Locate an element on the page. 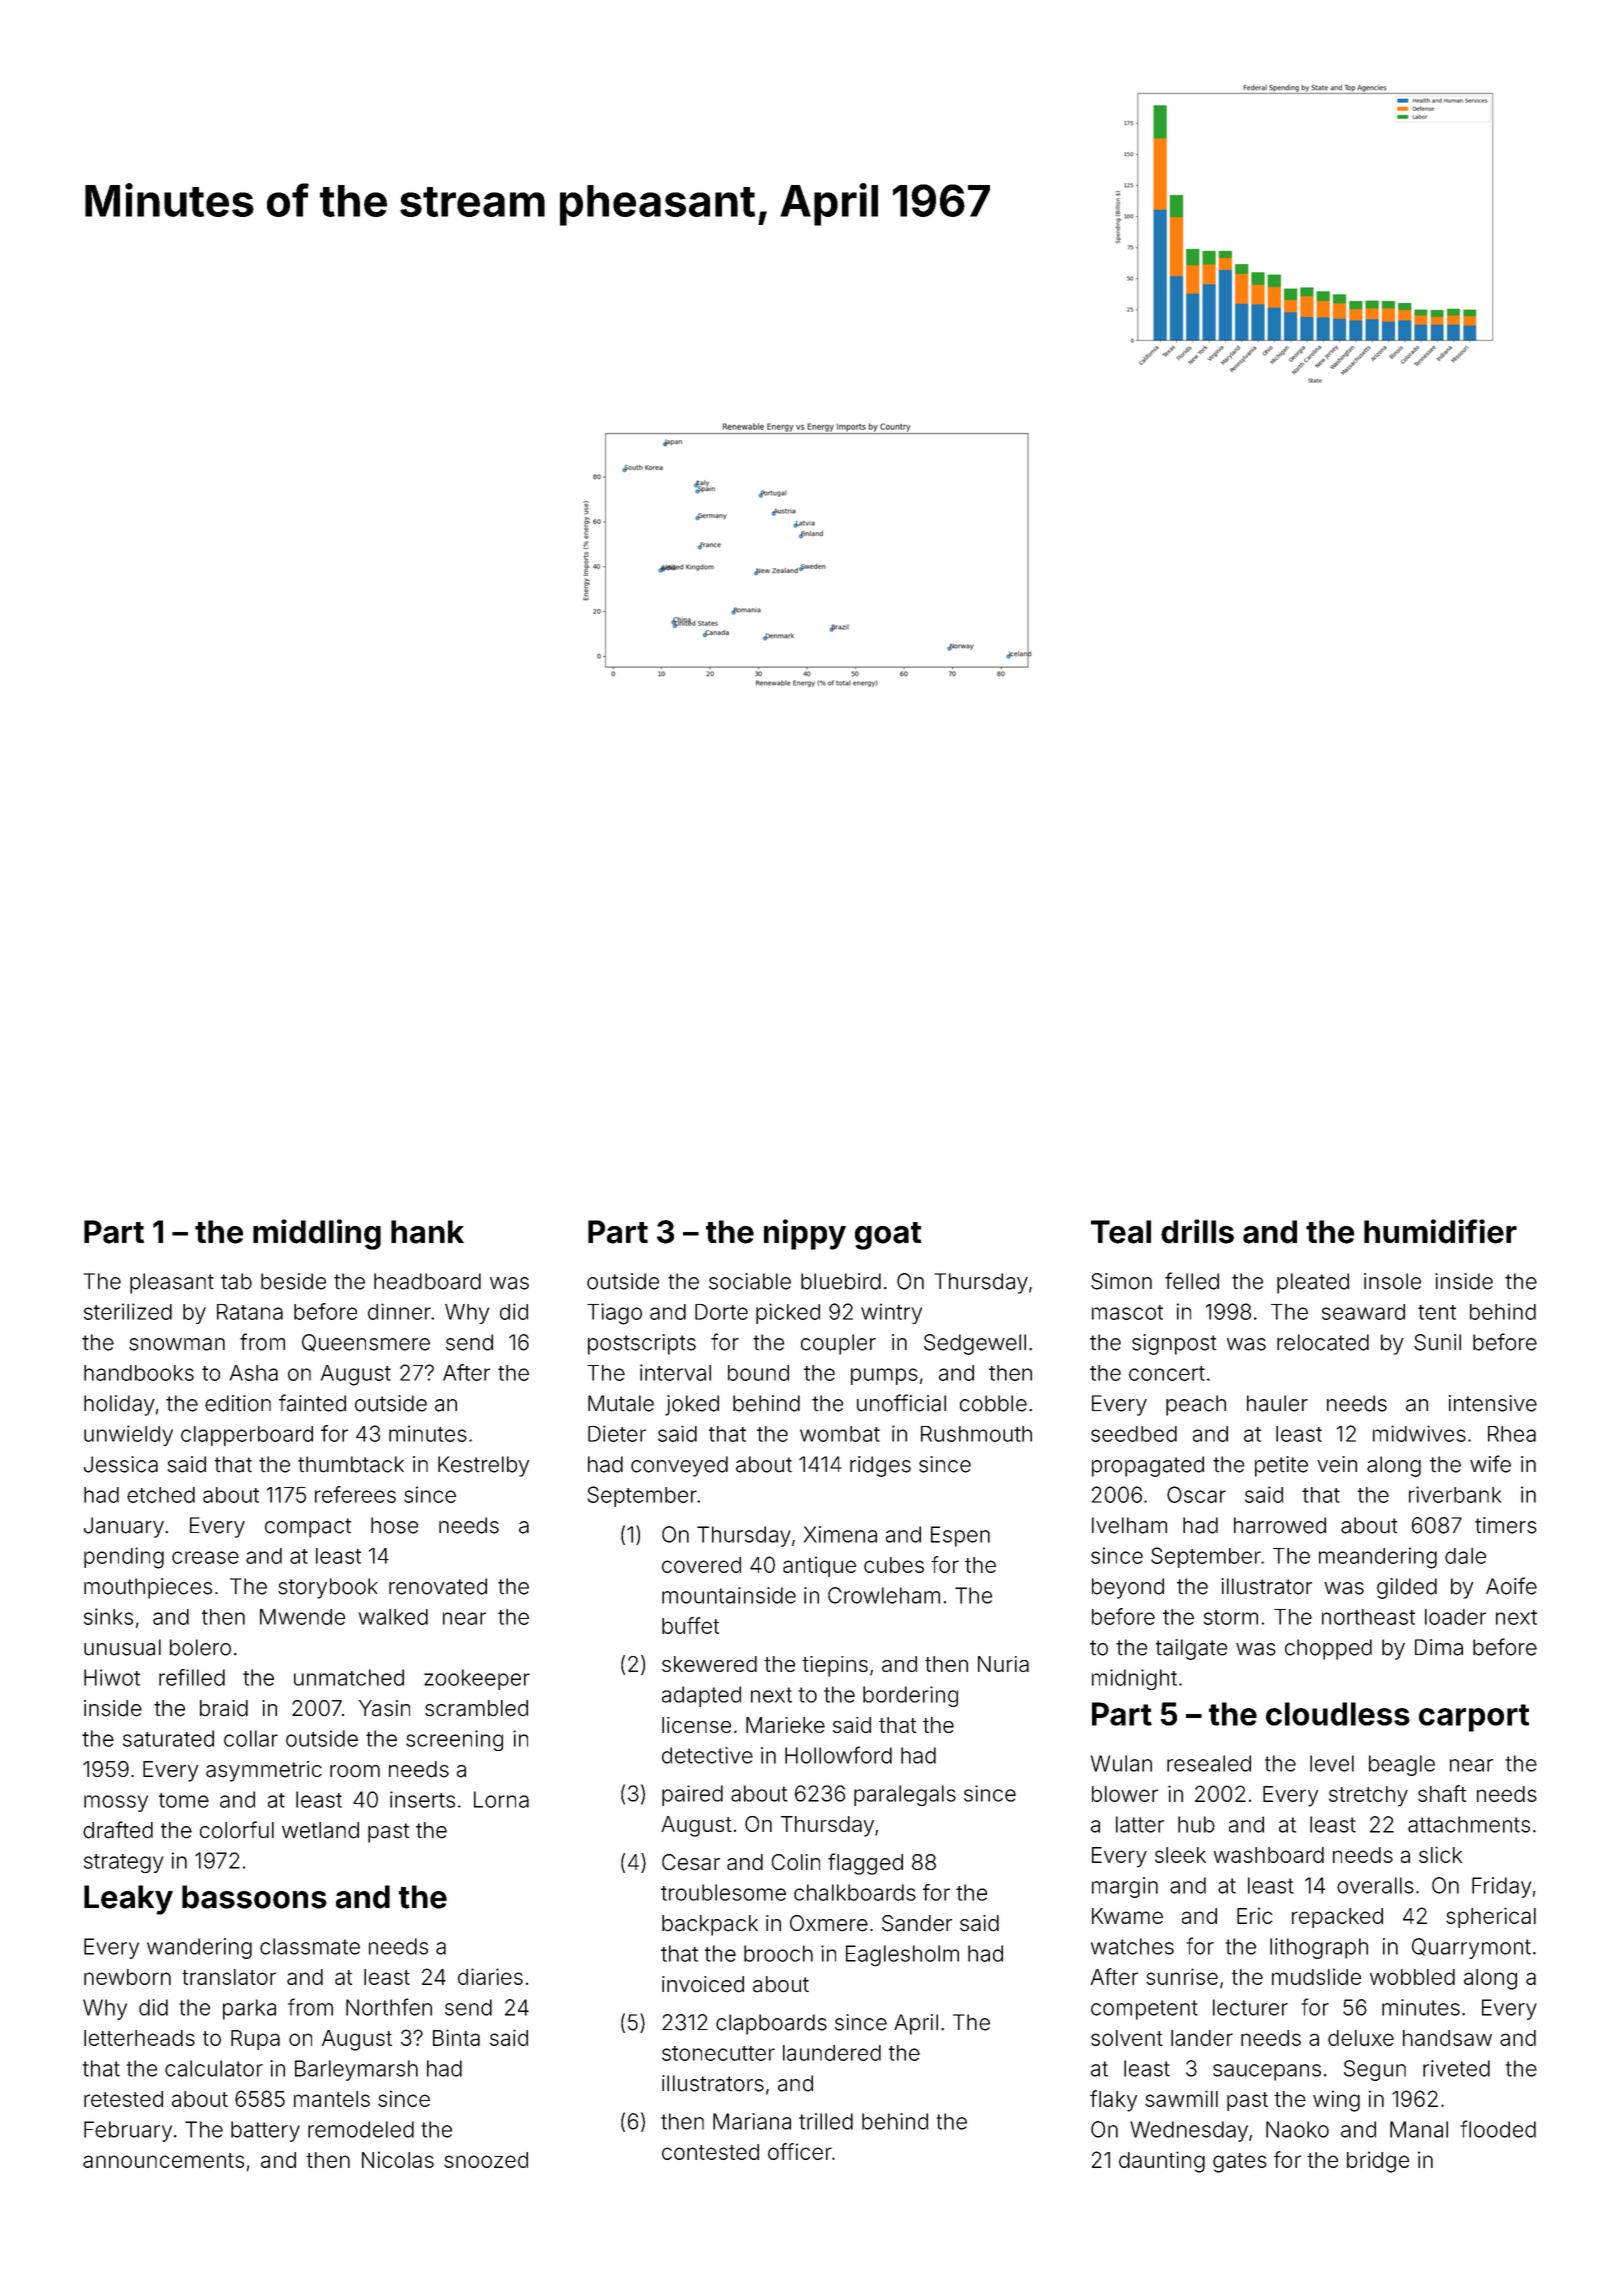  insole is located at coordinates (1392, 1281).
